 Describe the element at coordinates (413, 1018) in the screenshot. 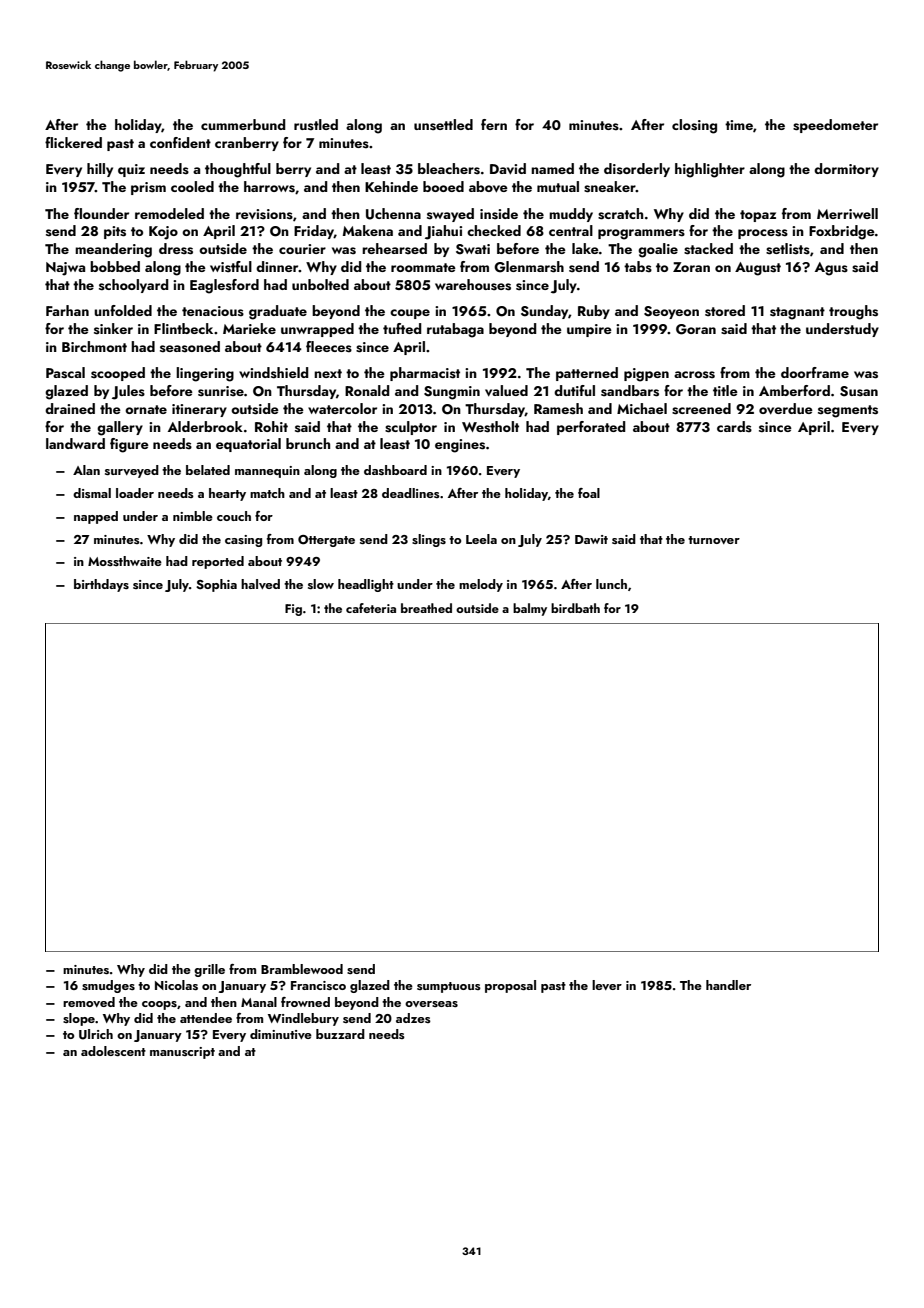

I see `adzes` at that location.
